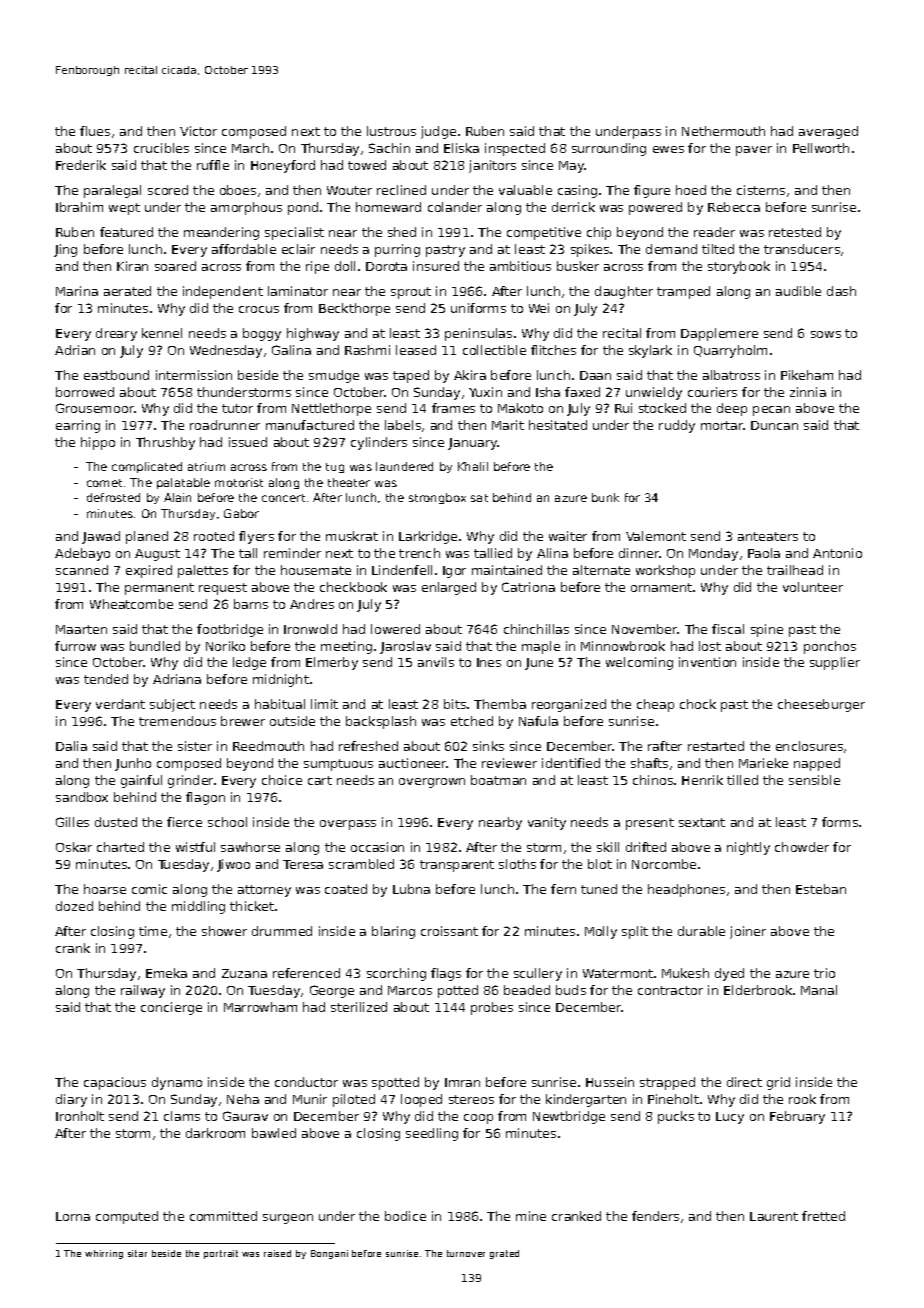  I want to click on concierge, so click(171, 1008).
